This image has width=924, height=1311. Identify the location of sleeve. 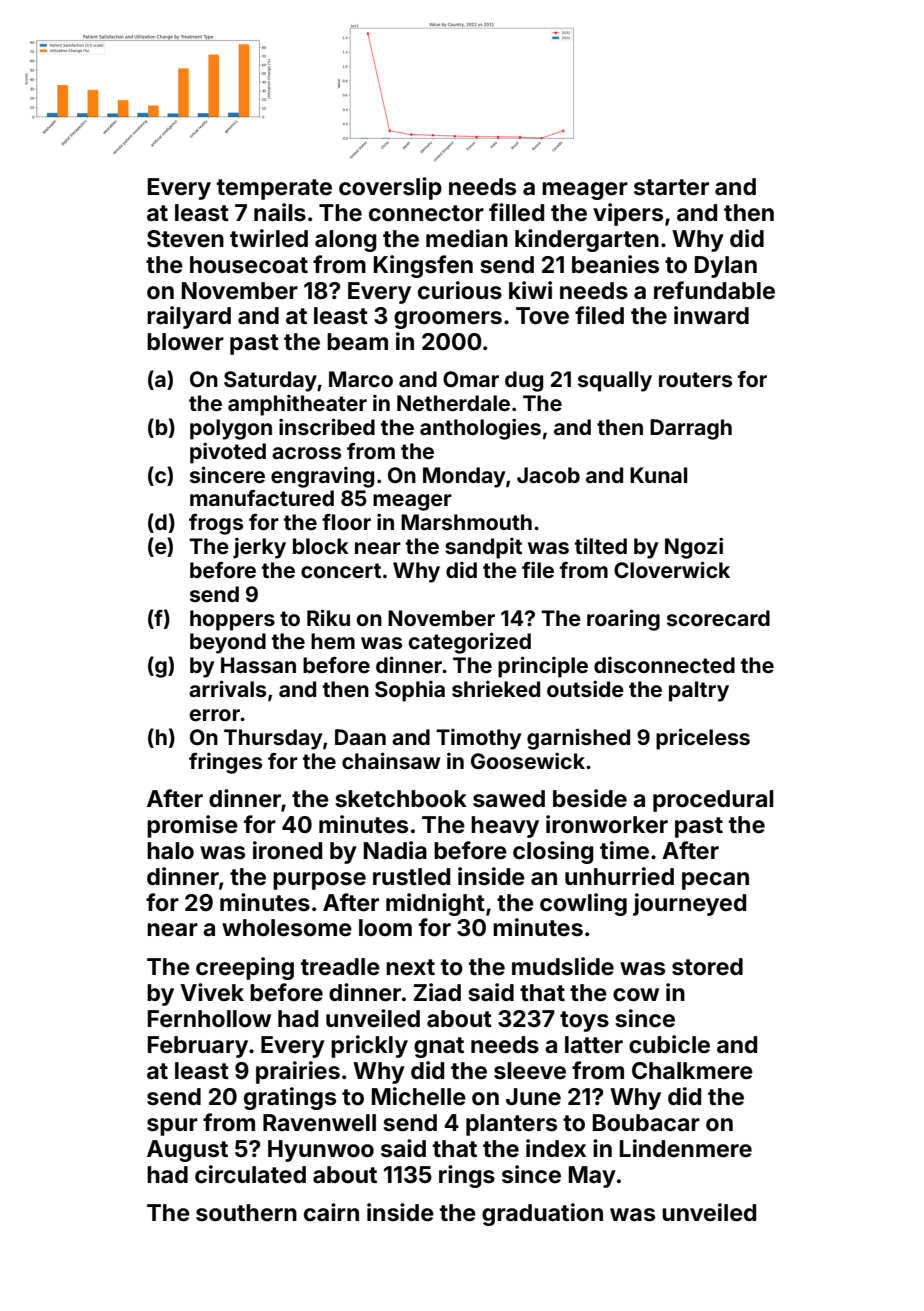
(530, 1071).
